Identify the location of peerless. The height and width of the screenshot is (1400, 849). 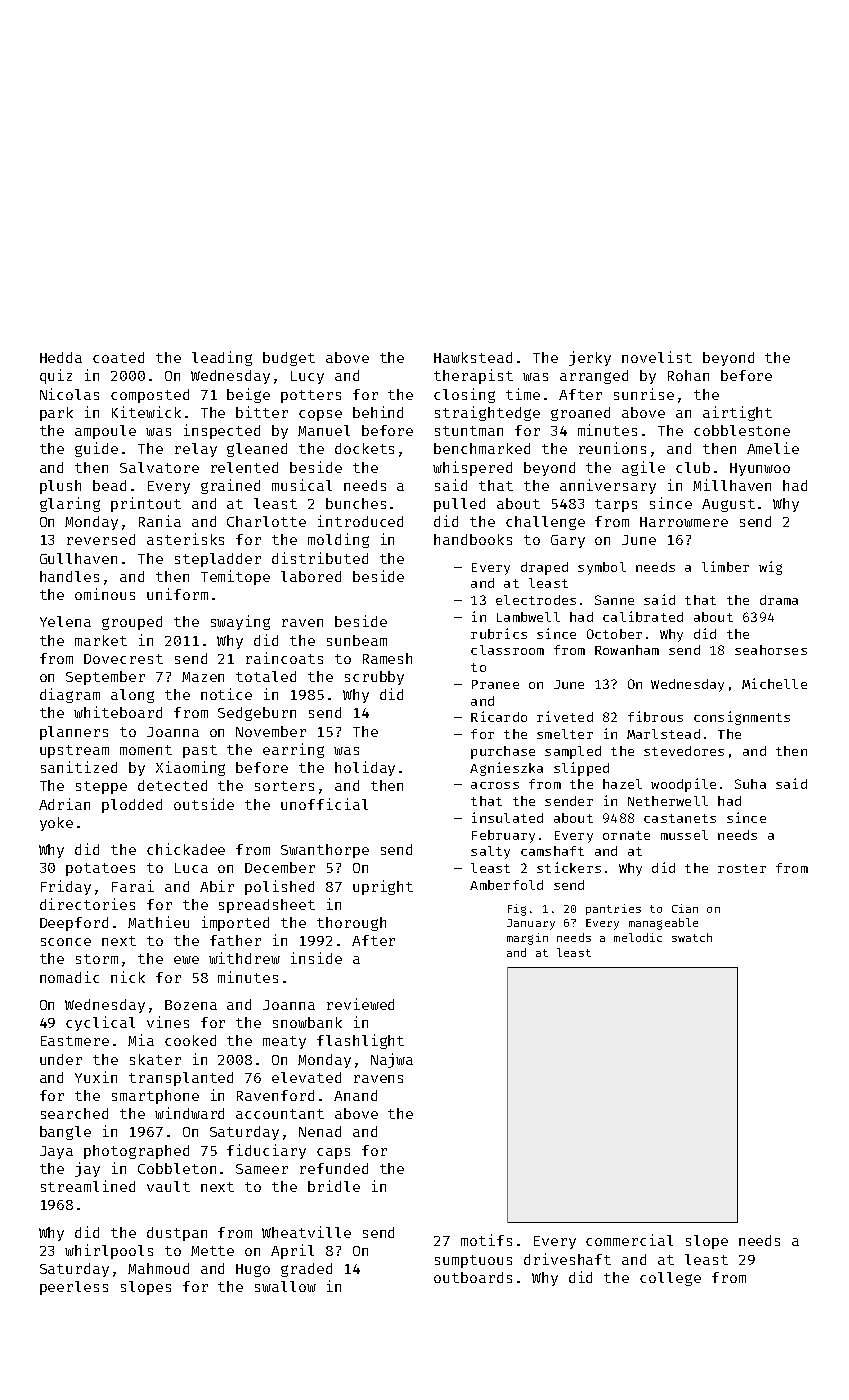
(74, 1288).
